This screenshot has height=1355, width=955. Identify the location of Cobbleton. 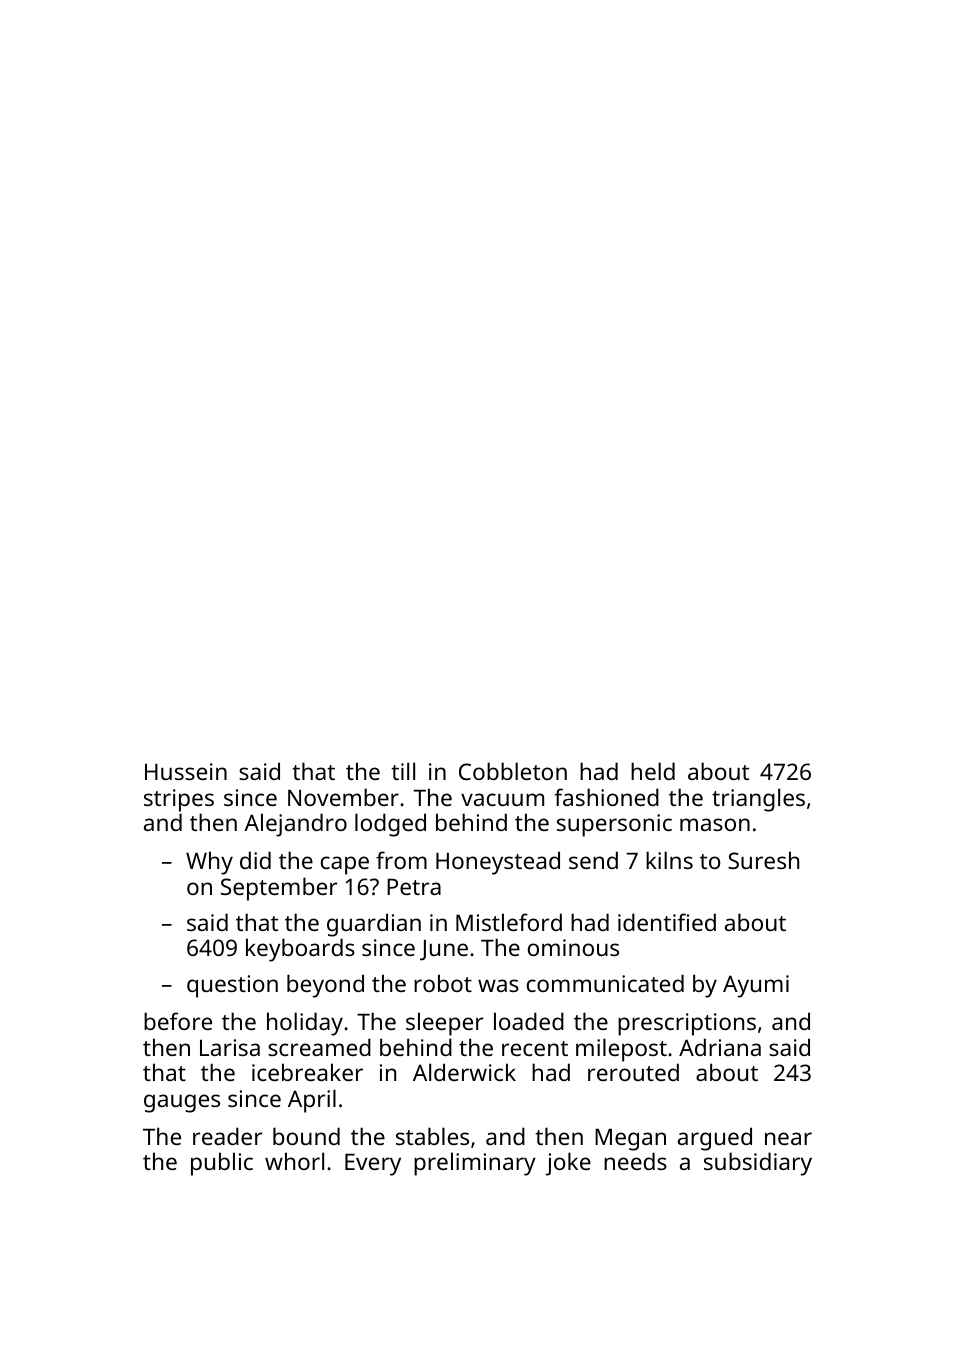
(513, 771).
